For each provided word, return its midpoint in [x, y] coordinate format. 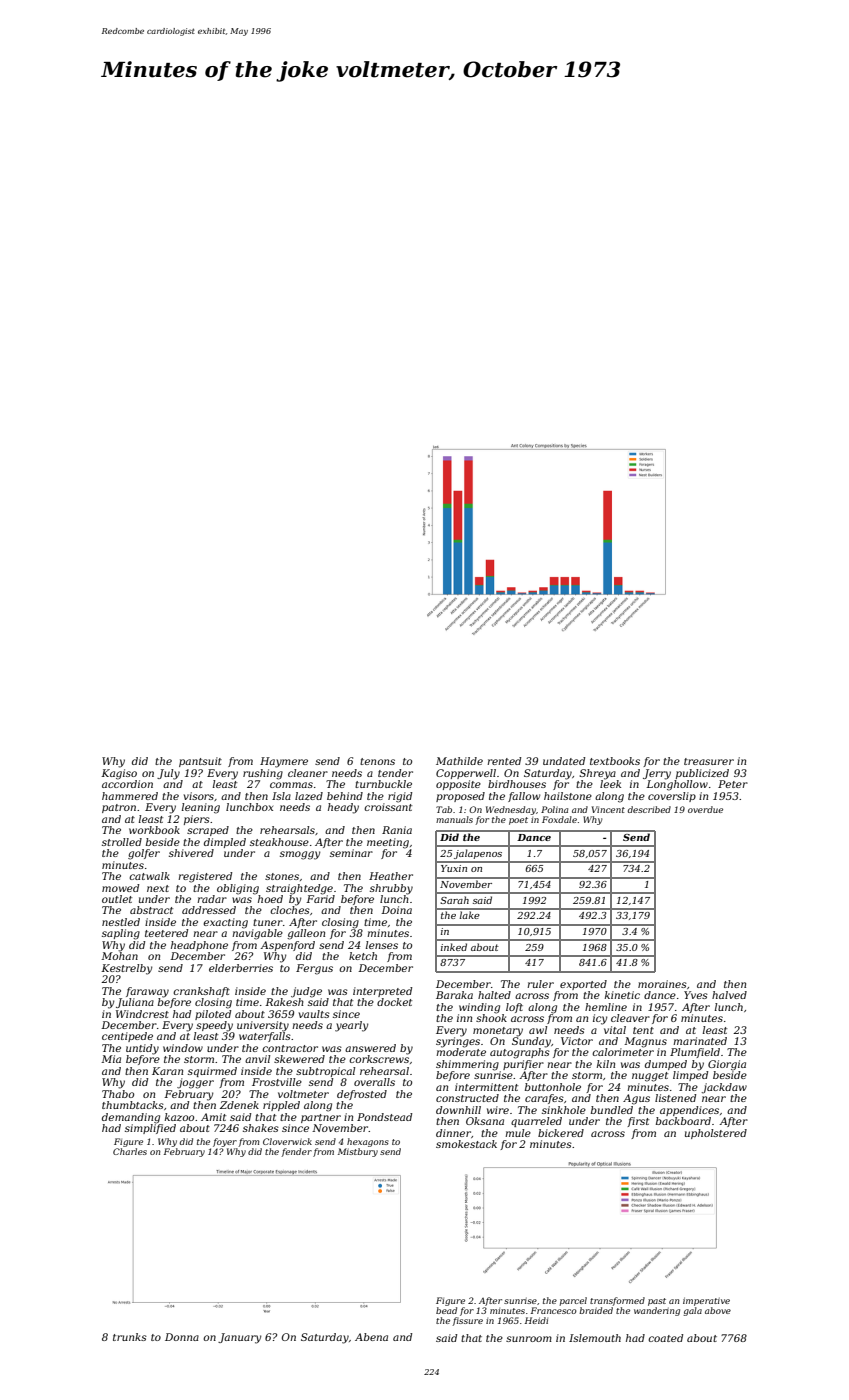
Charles [130, 1151]
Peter [733, 784]
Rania [397, 830]
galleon [306, 934]
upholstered [716, 1134]
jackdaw [724, 1088]
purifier [523, 1065]
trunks [130, 1337]
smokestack [466, 1144]
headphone [199, 946]
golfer [144, 854]
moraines [662, 984]
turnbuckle [383, 784]
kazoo [179, 1117]
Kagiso [119, 774]
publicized [702, 774]
